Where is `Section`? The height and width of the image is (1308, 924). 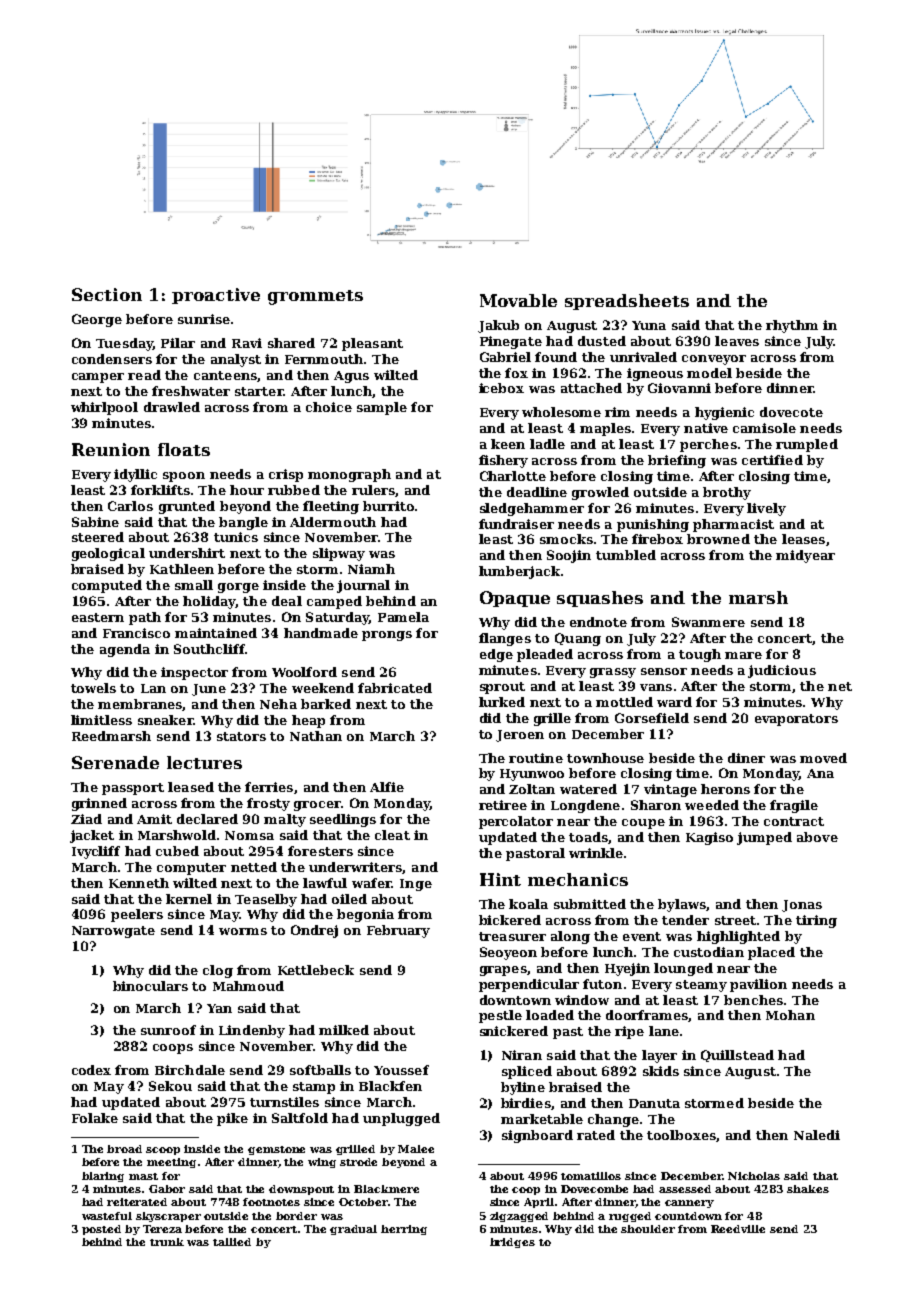
Section is located at coordinates (107, 294).
